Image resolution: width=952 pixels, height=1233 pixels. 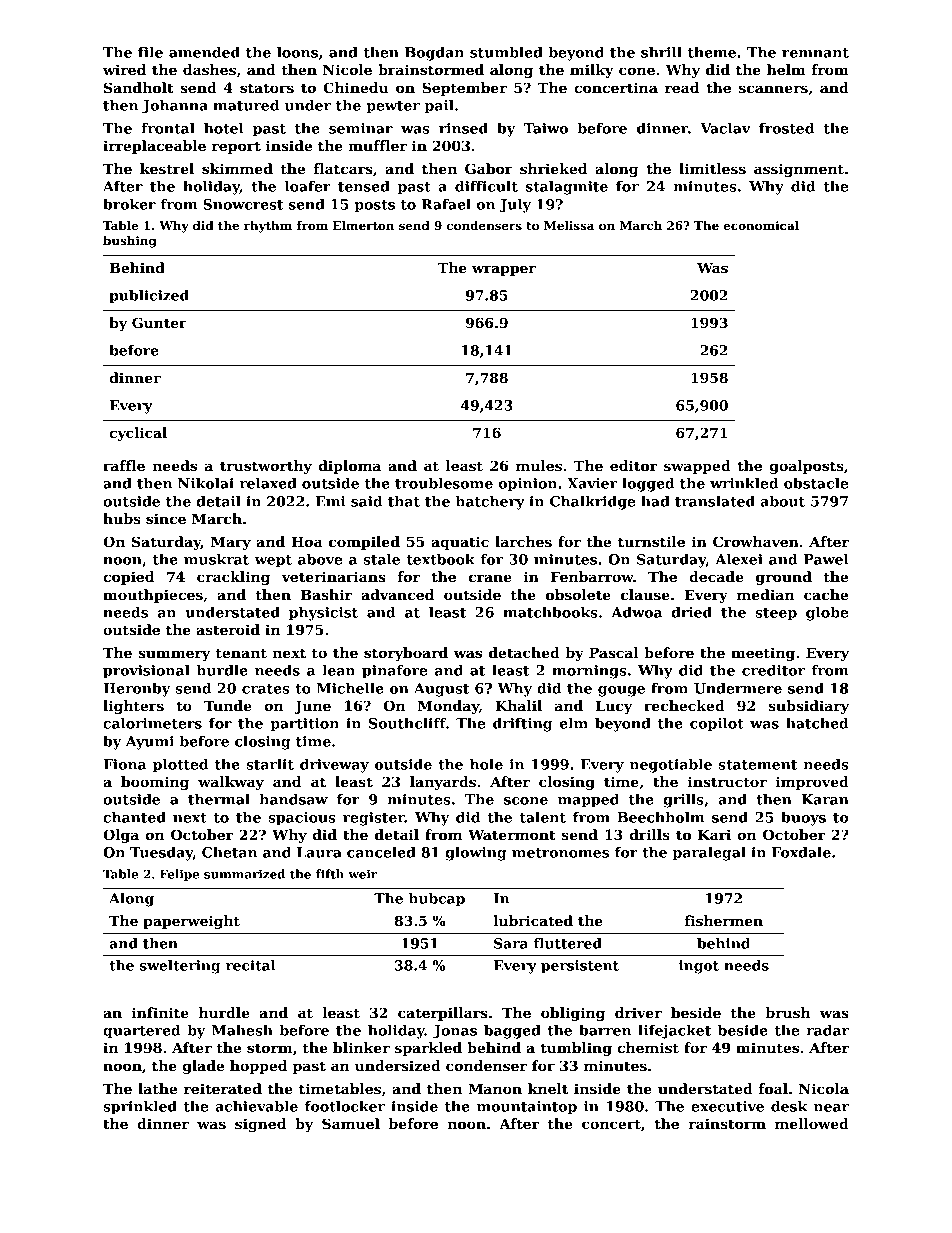 What do you see at coordinates (138, 434) in the screenshot?
I see `cyclical` at bounding box center [138, 434].
